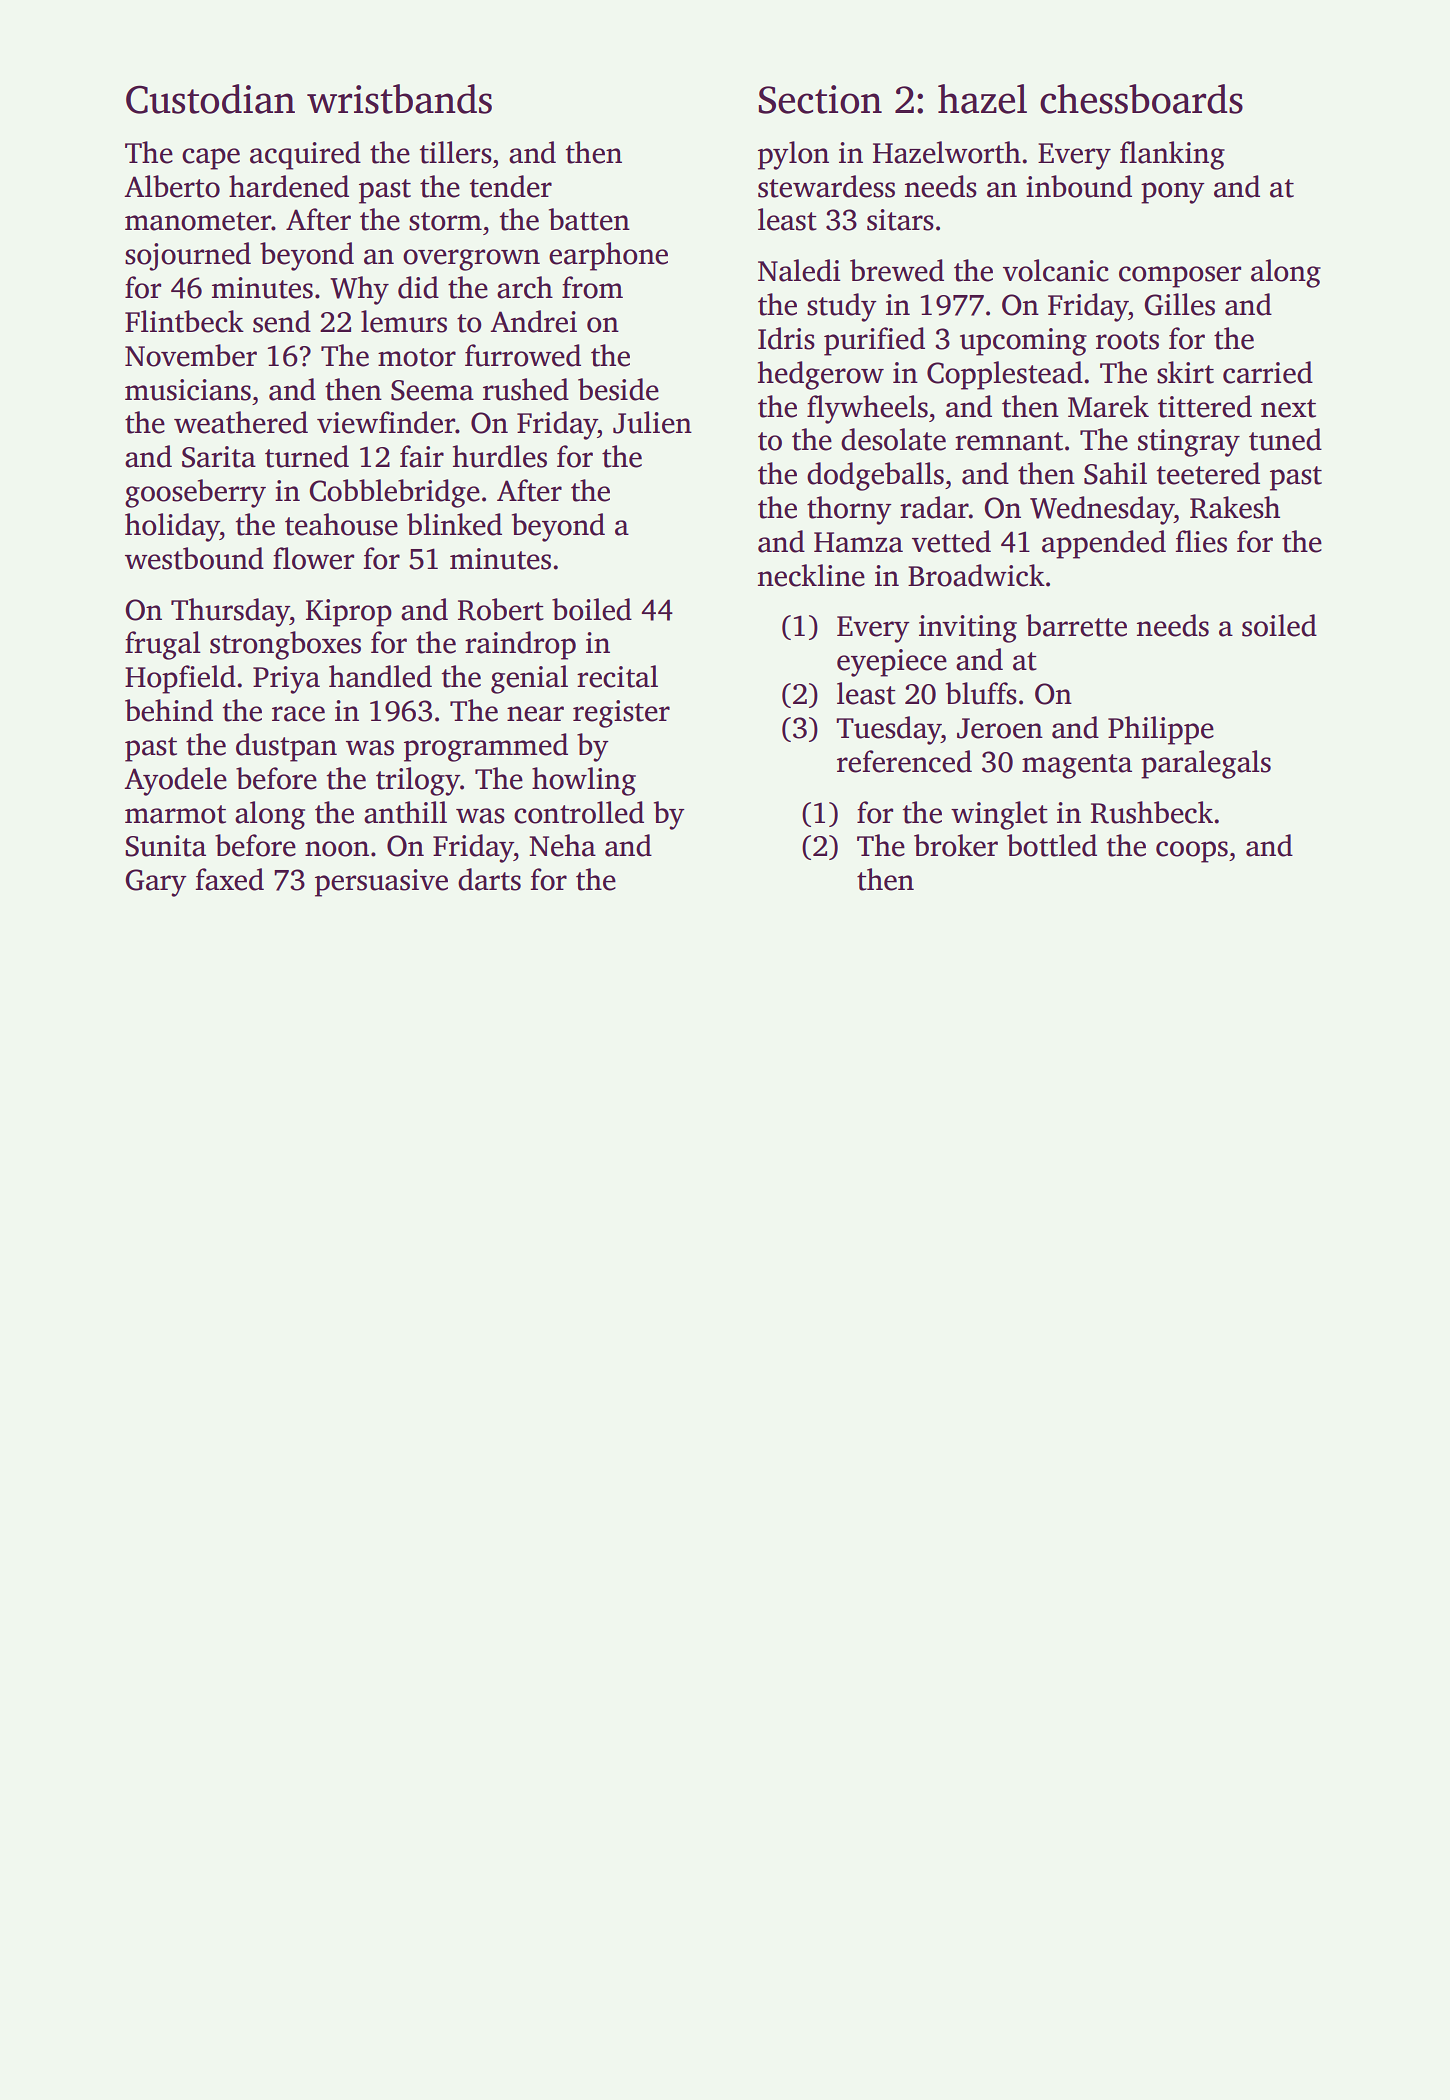 The height and width of the screenshot is (2100, 1450). I want to click on manometer, so click(198, 221).
